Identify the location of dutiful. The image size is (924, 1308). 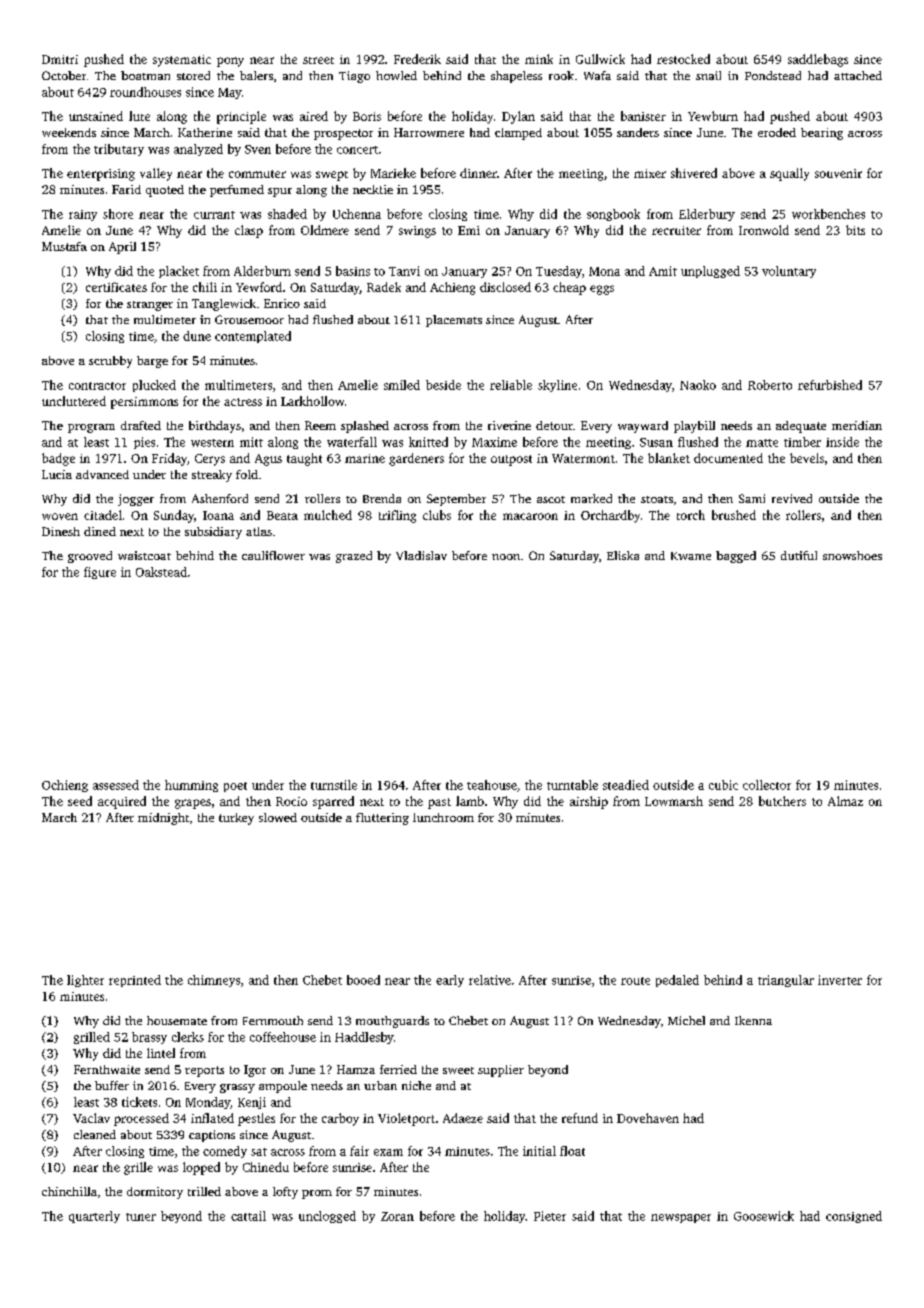
(799, 555).
